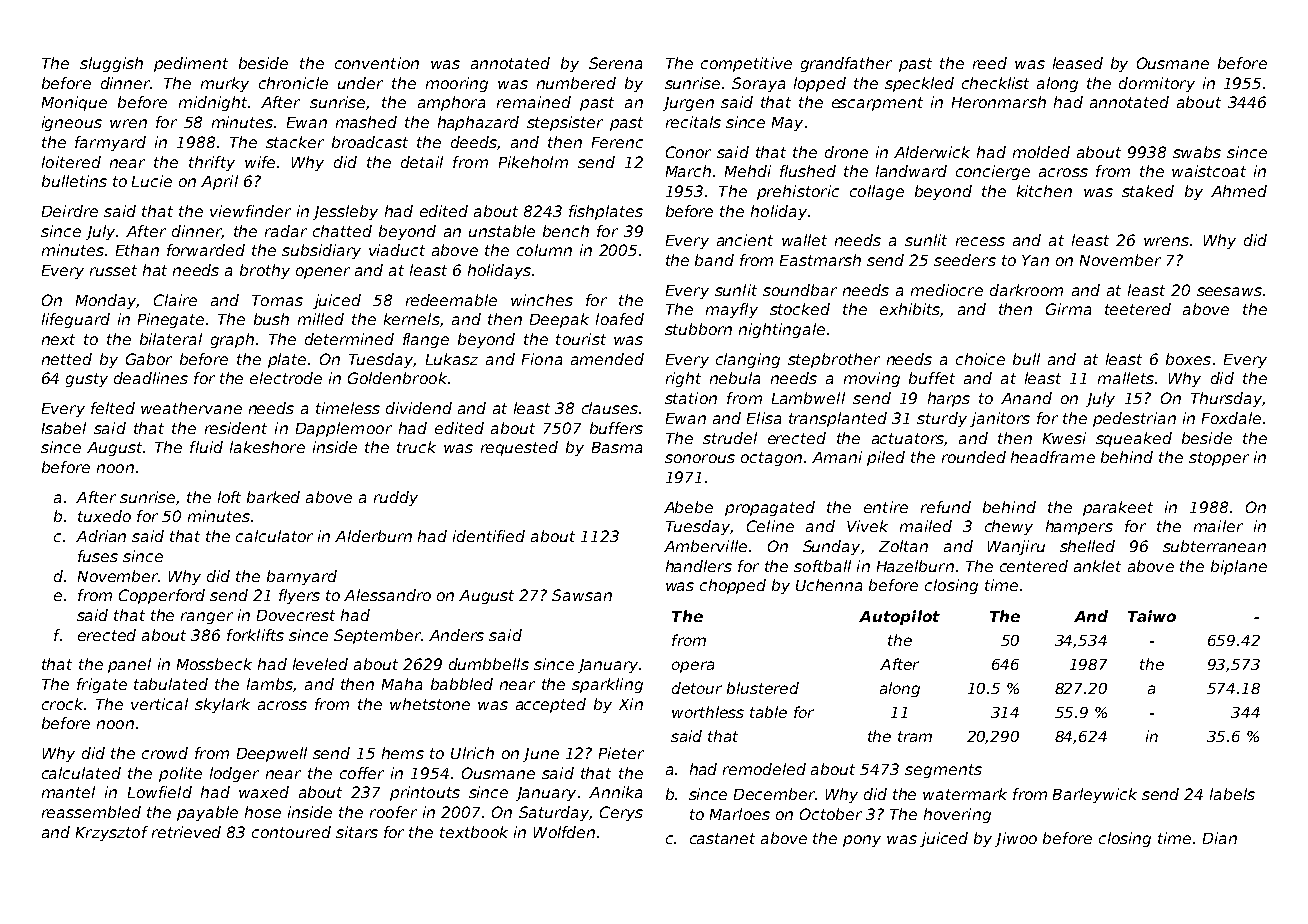 This document has height=924, width=1308. Describe the element at coordinates (291, 832) in the document. I see `contoured` at that location.
